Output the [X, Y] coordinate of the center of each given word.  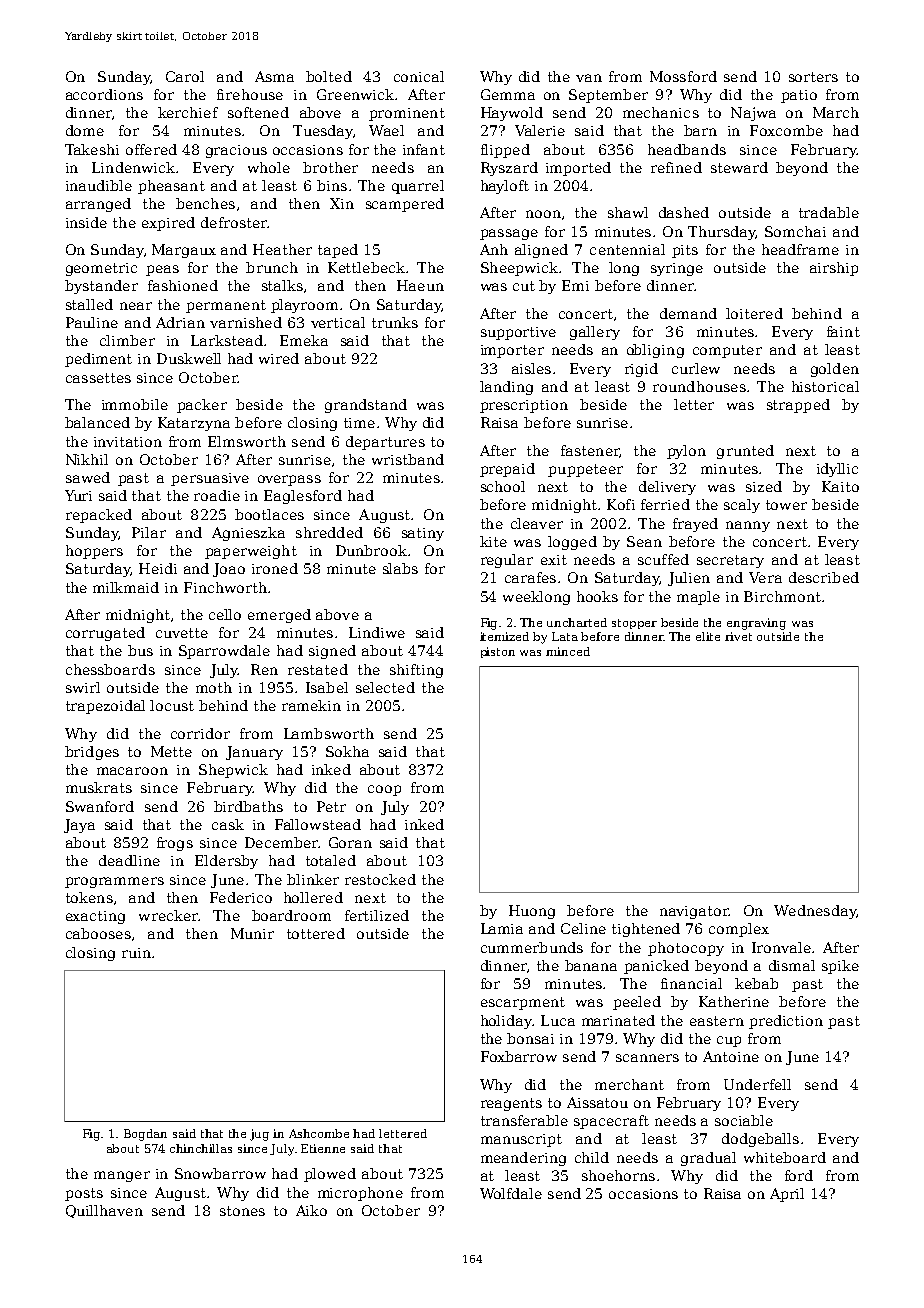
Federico [241, 897]
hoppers [94, 552]
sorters [813, 77]
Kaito [840, 486]
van [589, 78]
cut [524, 286]
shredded [329, 532]
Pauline [92, 322]
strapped [798, 406]
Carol [185, 76]
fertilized [377, 915]
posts [84, 1194]
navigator [694, 912]
